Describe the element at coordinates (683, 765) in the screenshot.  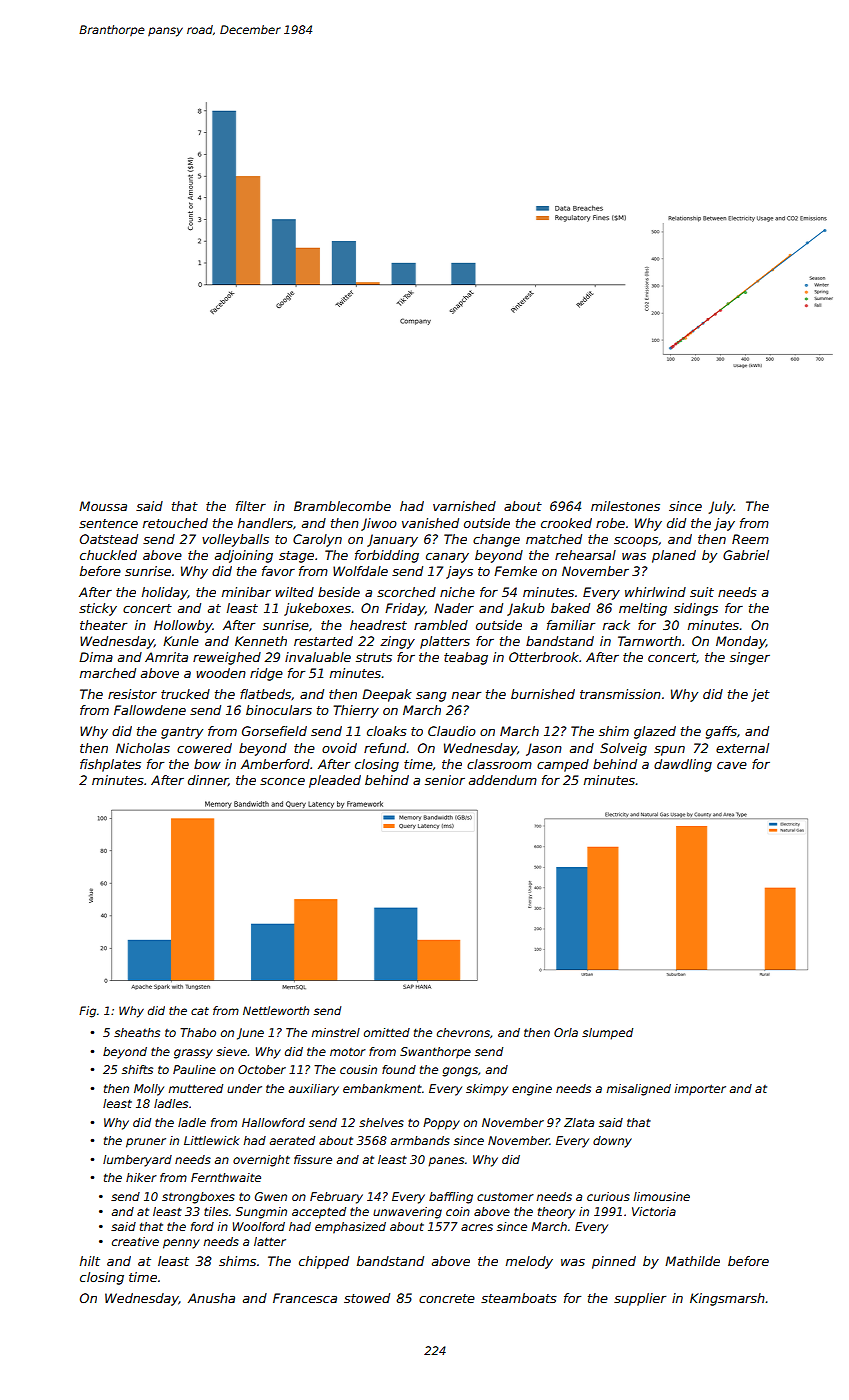
I see `dawdling` at that location.
